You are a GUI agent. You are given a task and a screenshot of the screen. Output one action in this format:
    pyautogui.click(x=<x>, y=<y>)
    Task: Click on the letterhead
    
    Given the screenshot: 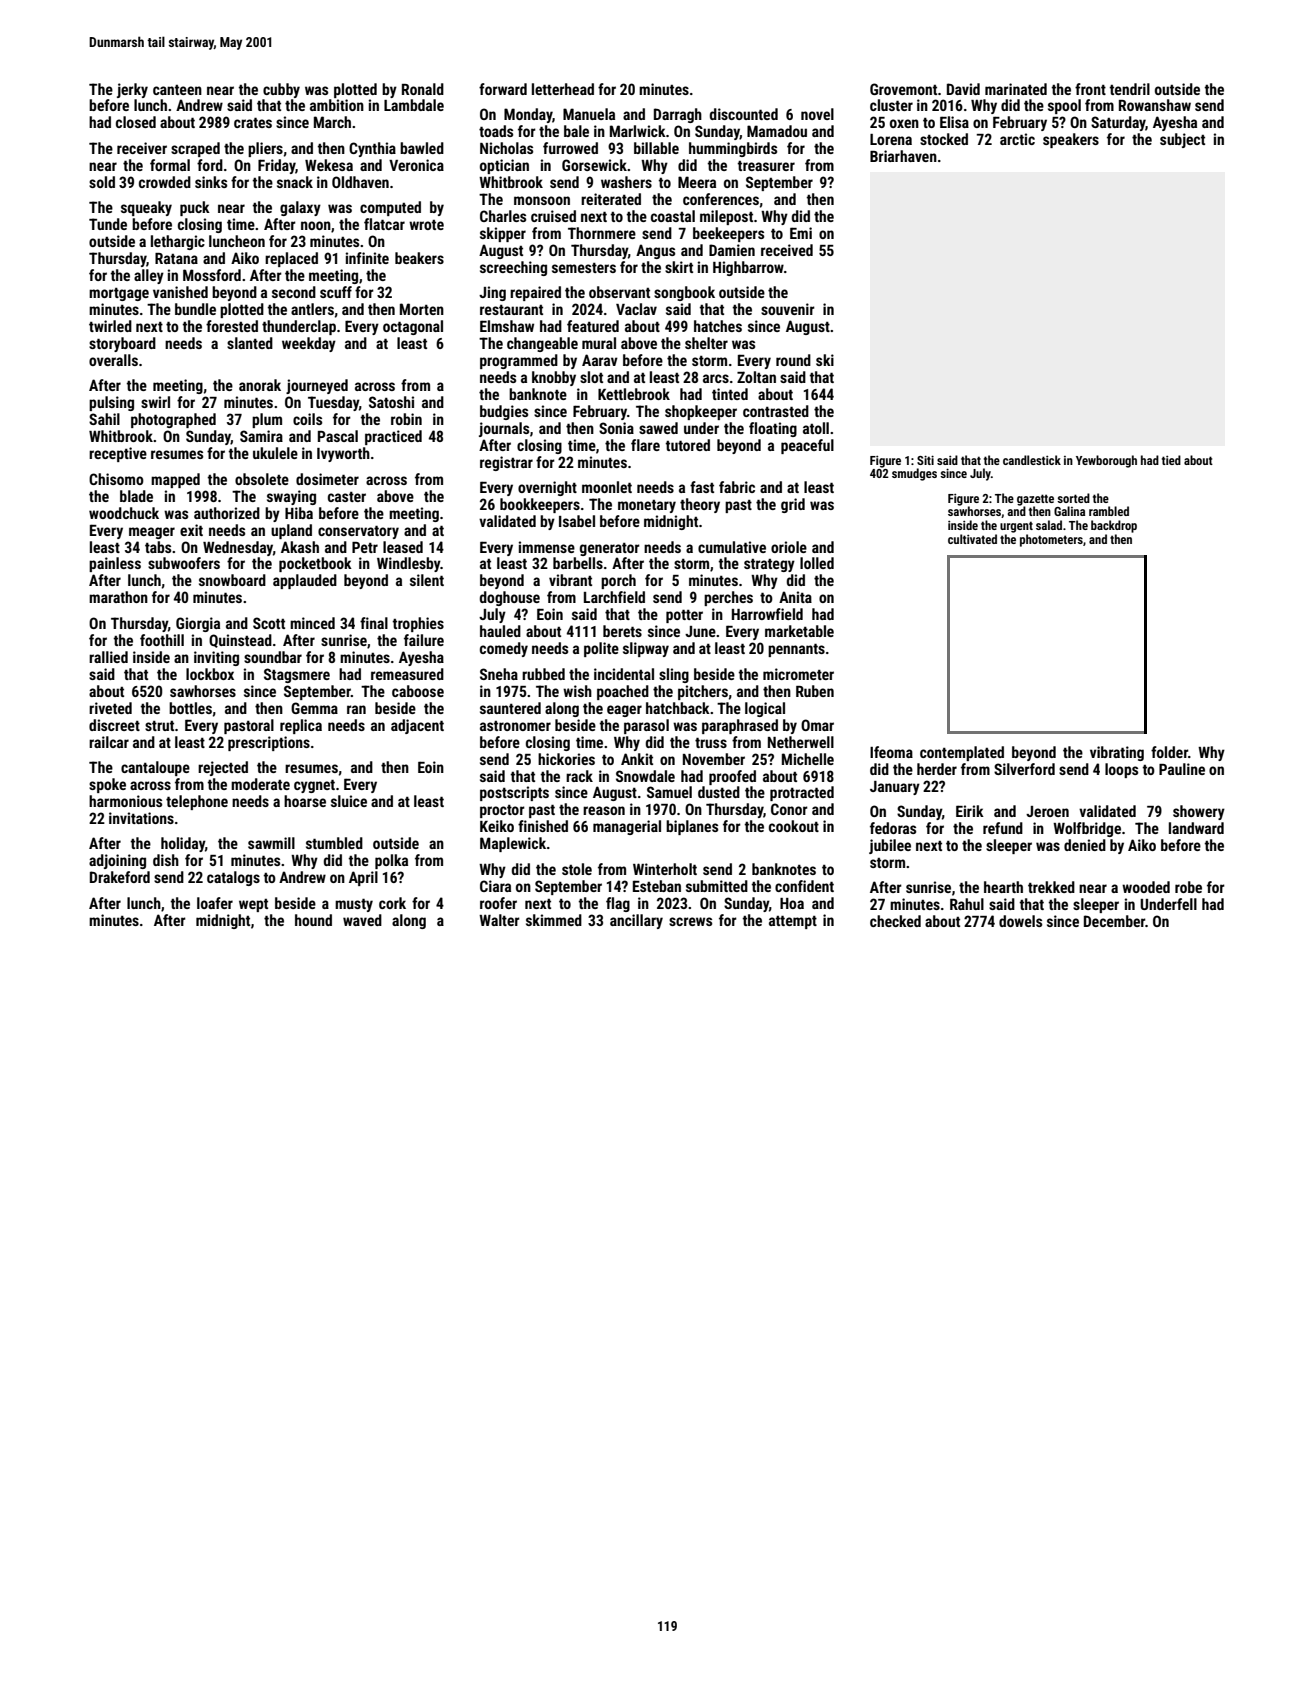 What is the action you would take?
    pyautogui.click(x=563, y=89)
